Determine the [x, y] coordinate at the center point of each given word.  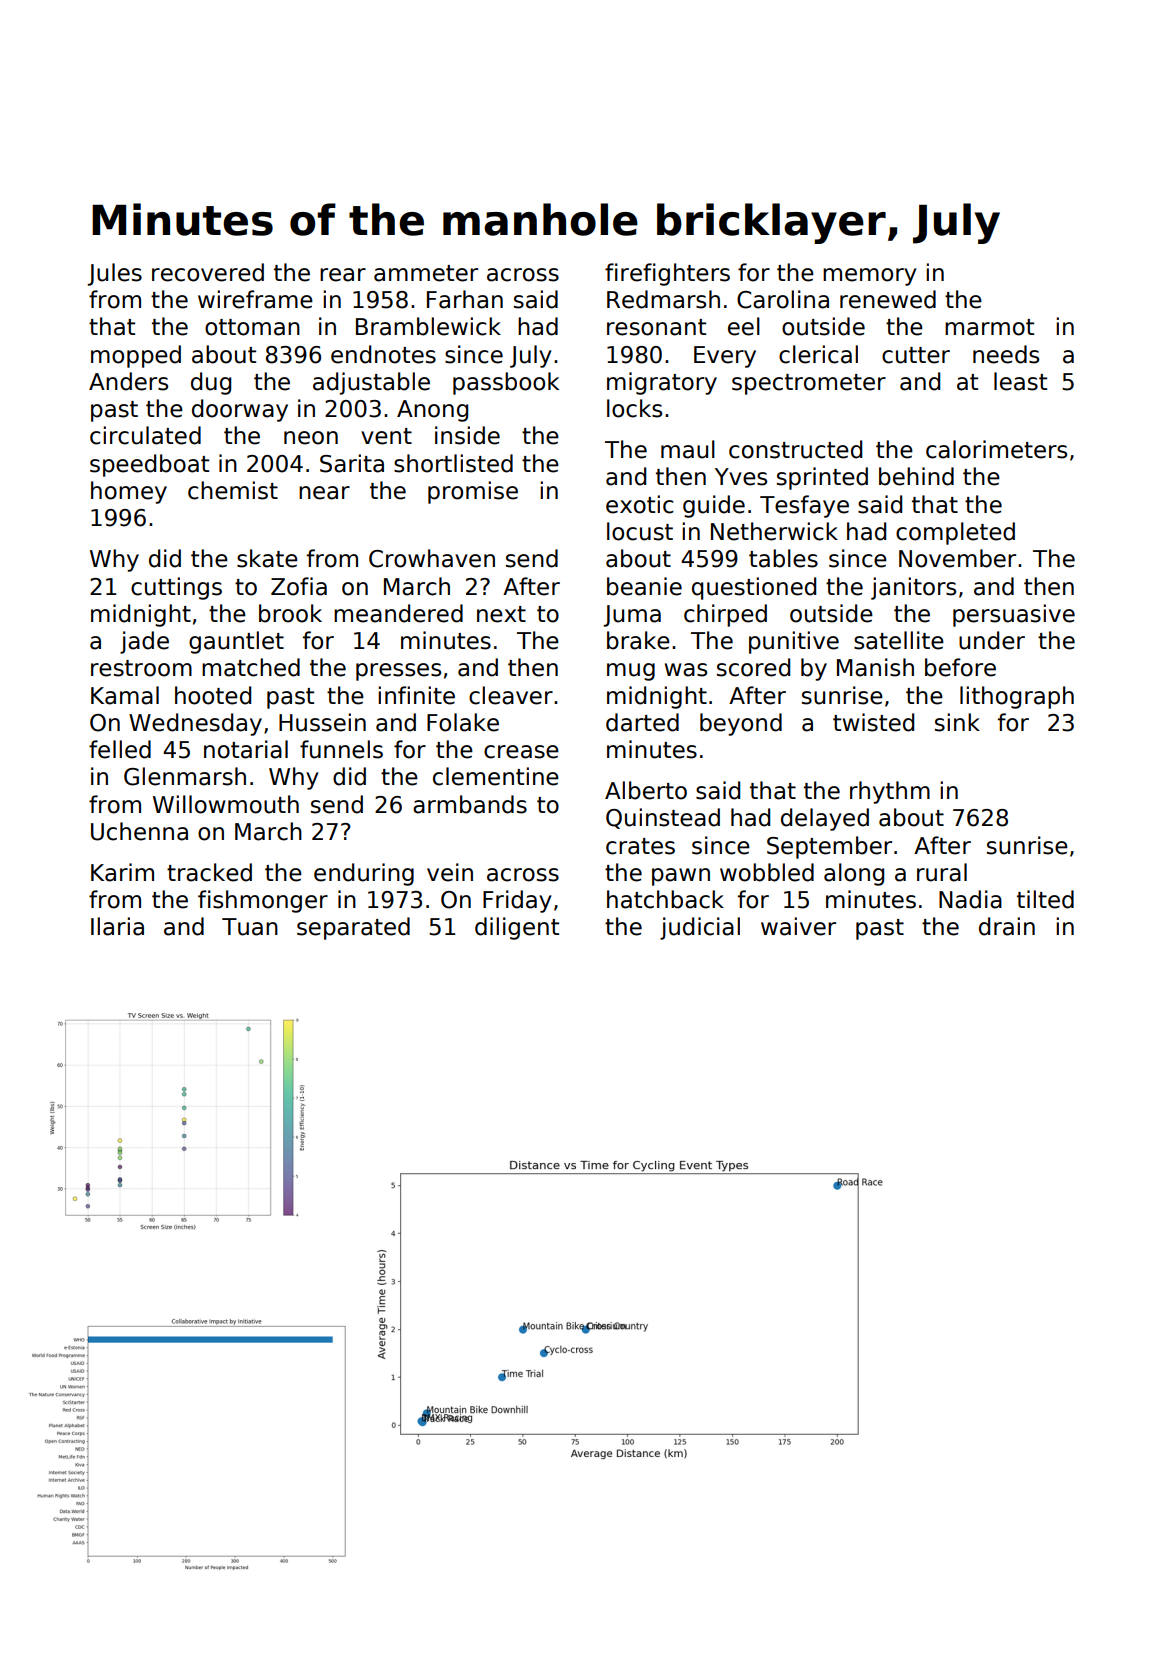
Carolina [783, 299]
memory [870, 277]
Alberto [646, 790]
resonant [656, 327]
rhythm [890, 792]
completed [955, 533]
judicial [700, 928]
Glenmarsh [185, 776]
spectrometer [809, 384]
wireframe [255, 299]
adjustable [371, 383]
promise [473, 492]
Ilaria [117, 926]
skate [267, 558]
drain [1007, 926]
